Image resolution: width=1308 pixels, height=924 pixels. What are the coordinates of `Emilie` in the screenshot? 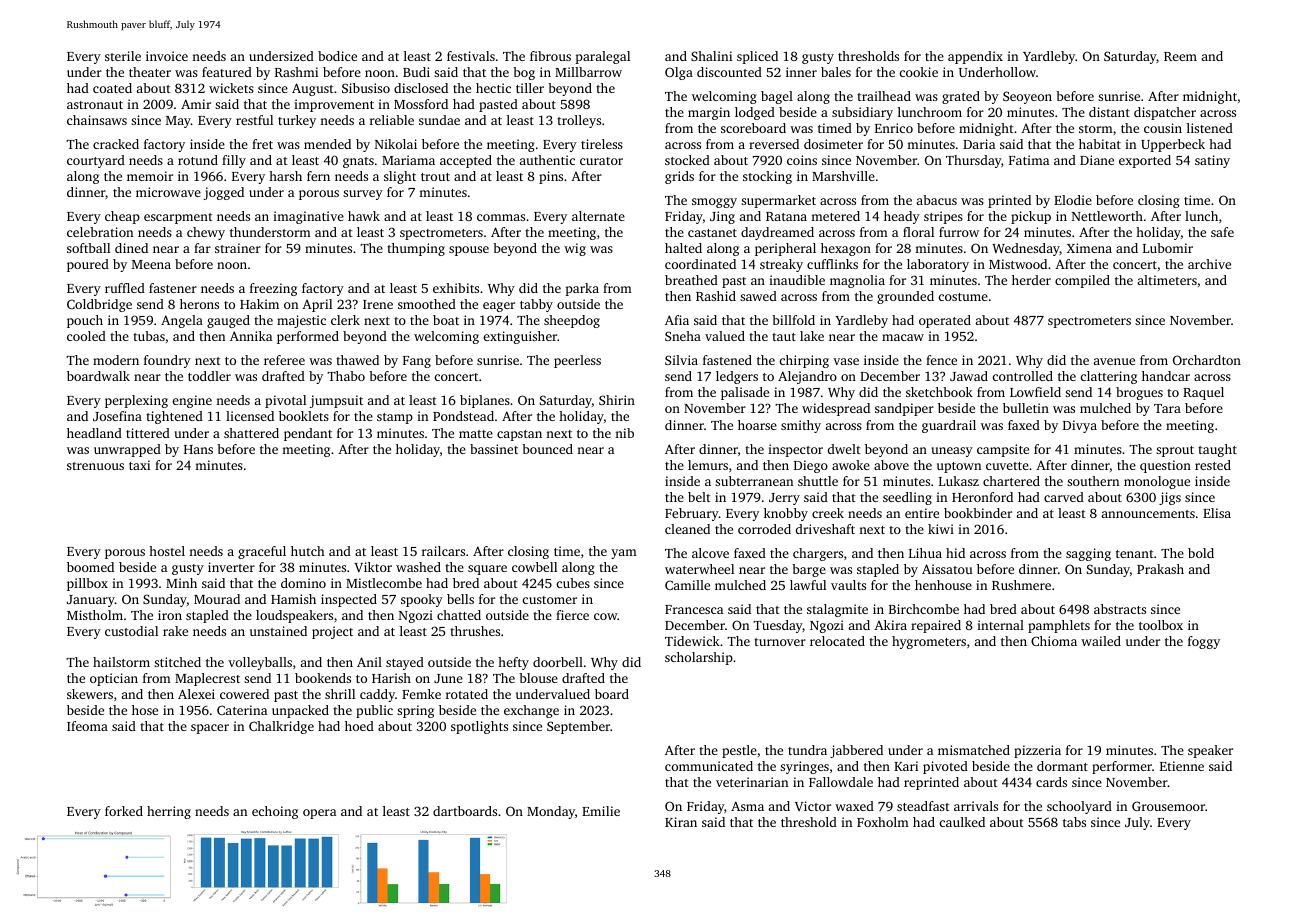 It's located at (601, 811).
